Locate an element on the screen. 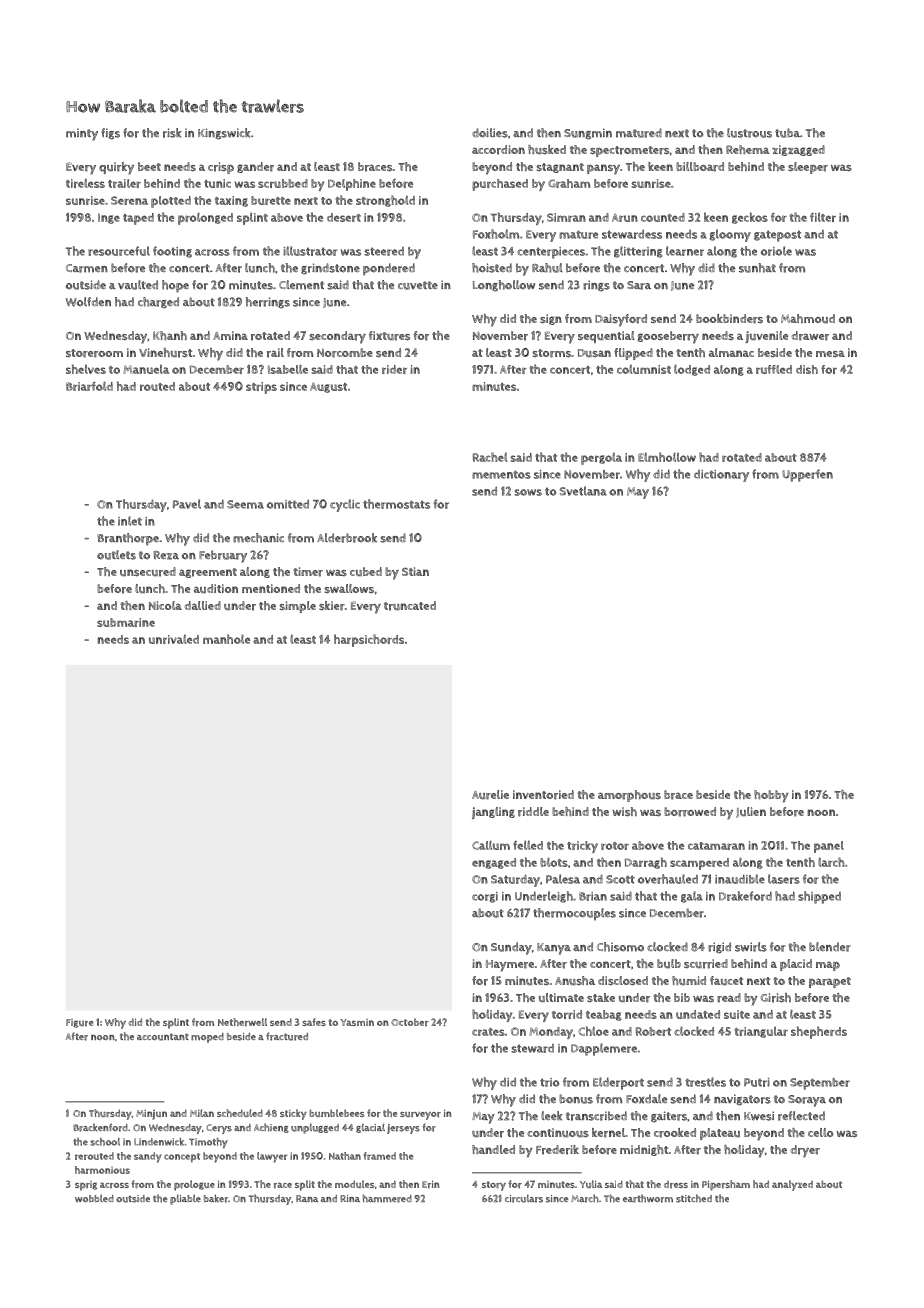  Carmen is located at coordinates (87, 268).
